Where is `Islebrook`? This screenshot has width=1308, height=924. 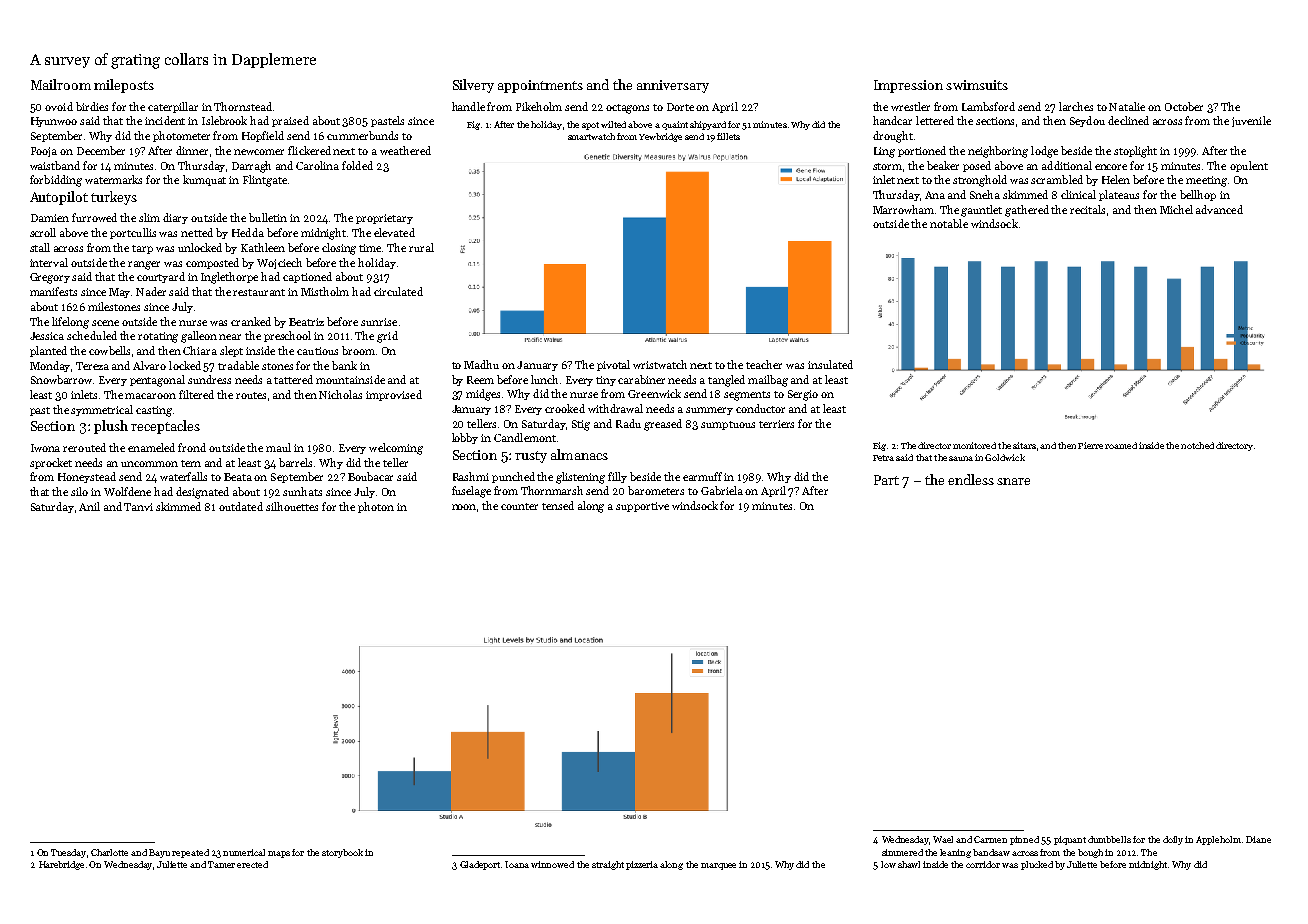 Islebrook is located at coordinates (224, 120).
